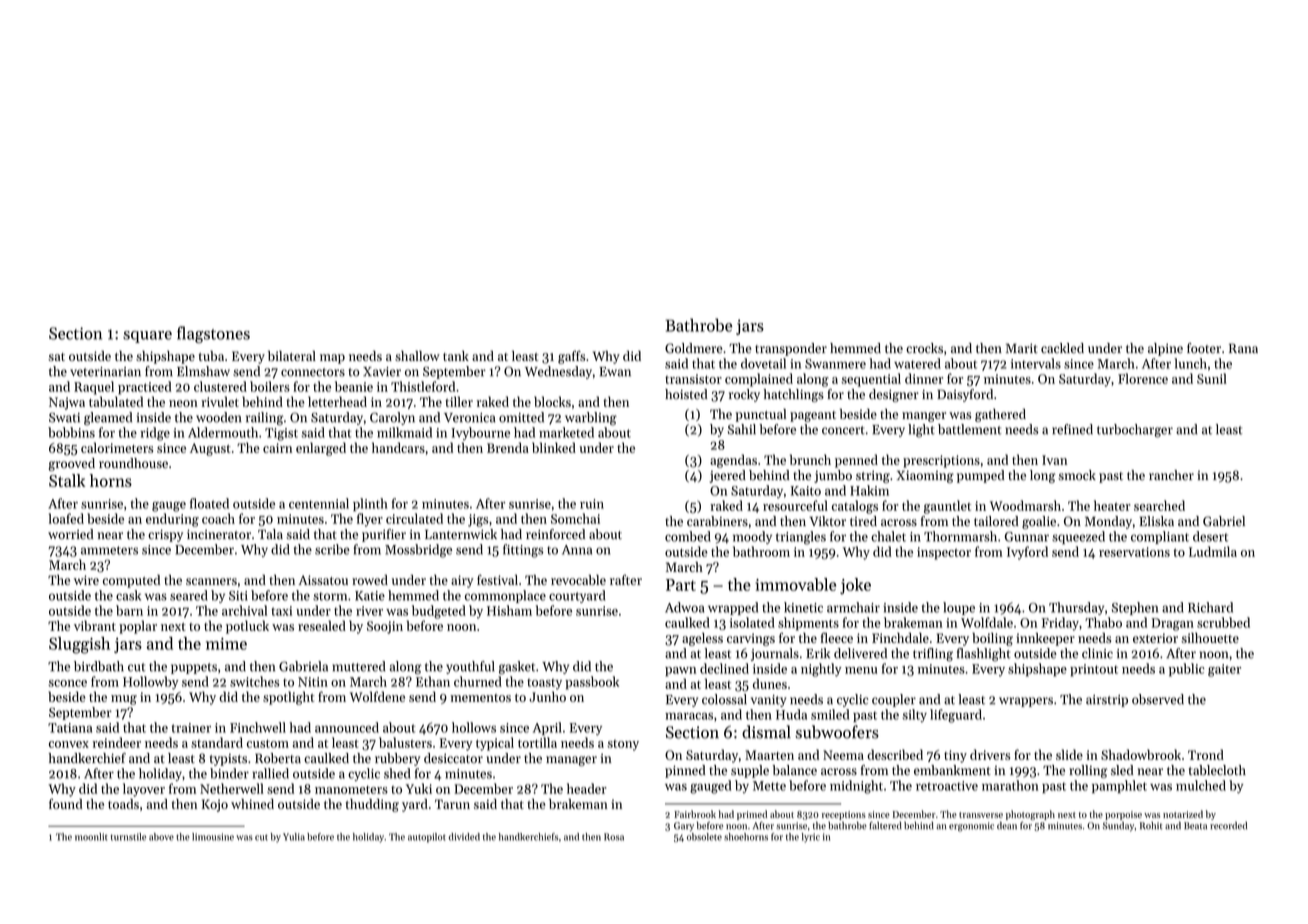  Describe the element at coordinates (1158, 699) in the image. I see `observed` at that location.
